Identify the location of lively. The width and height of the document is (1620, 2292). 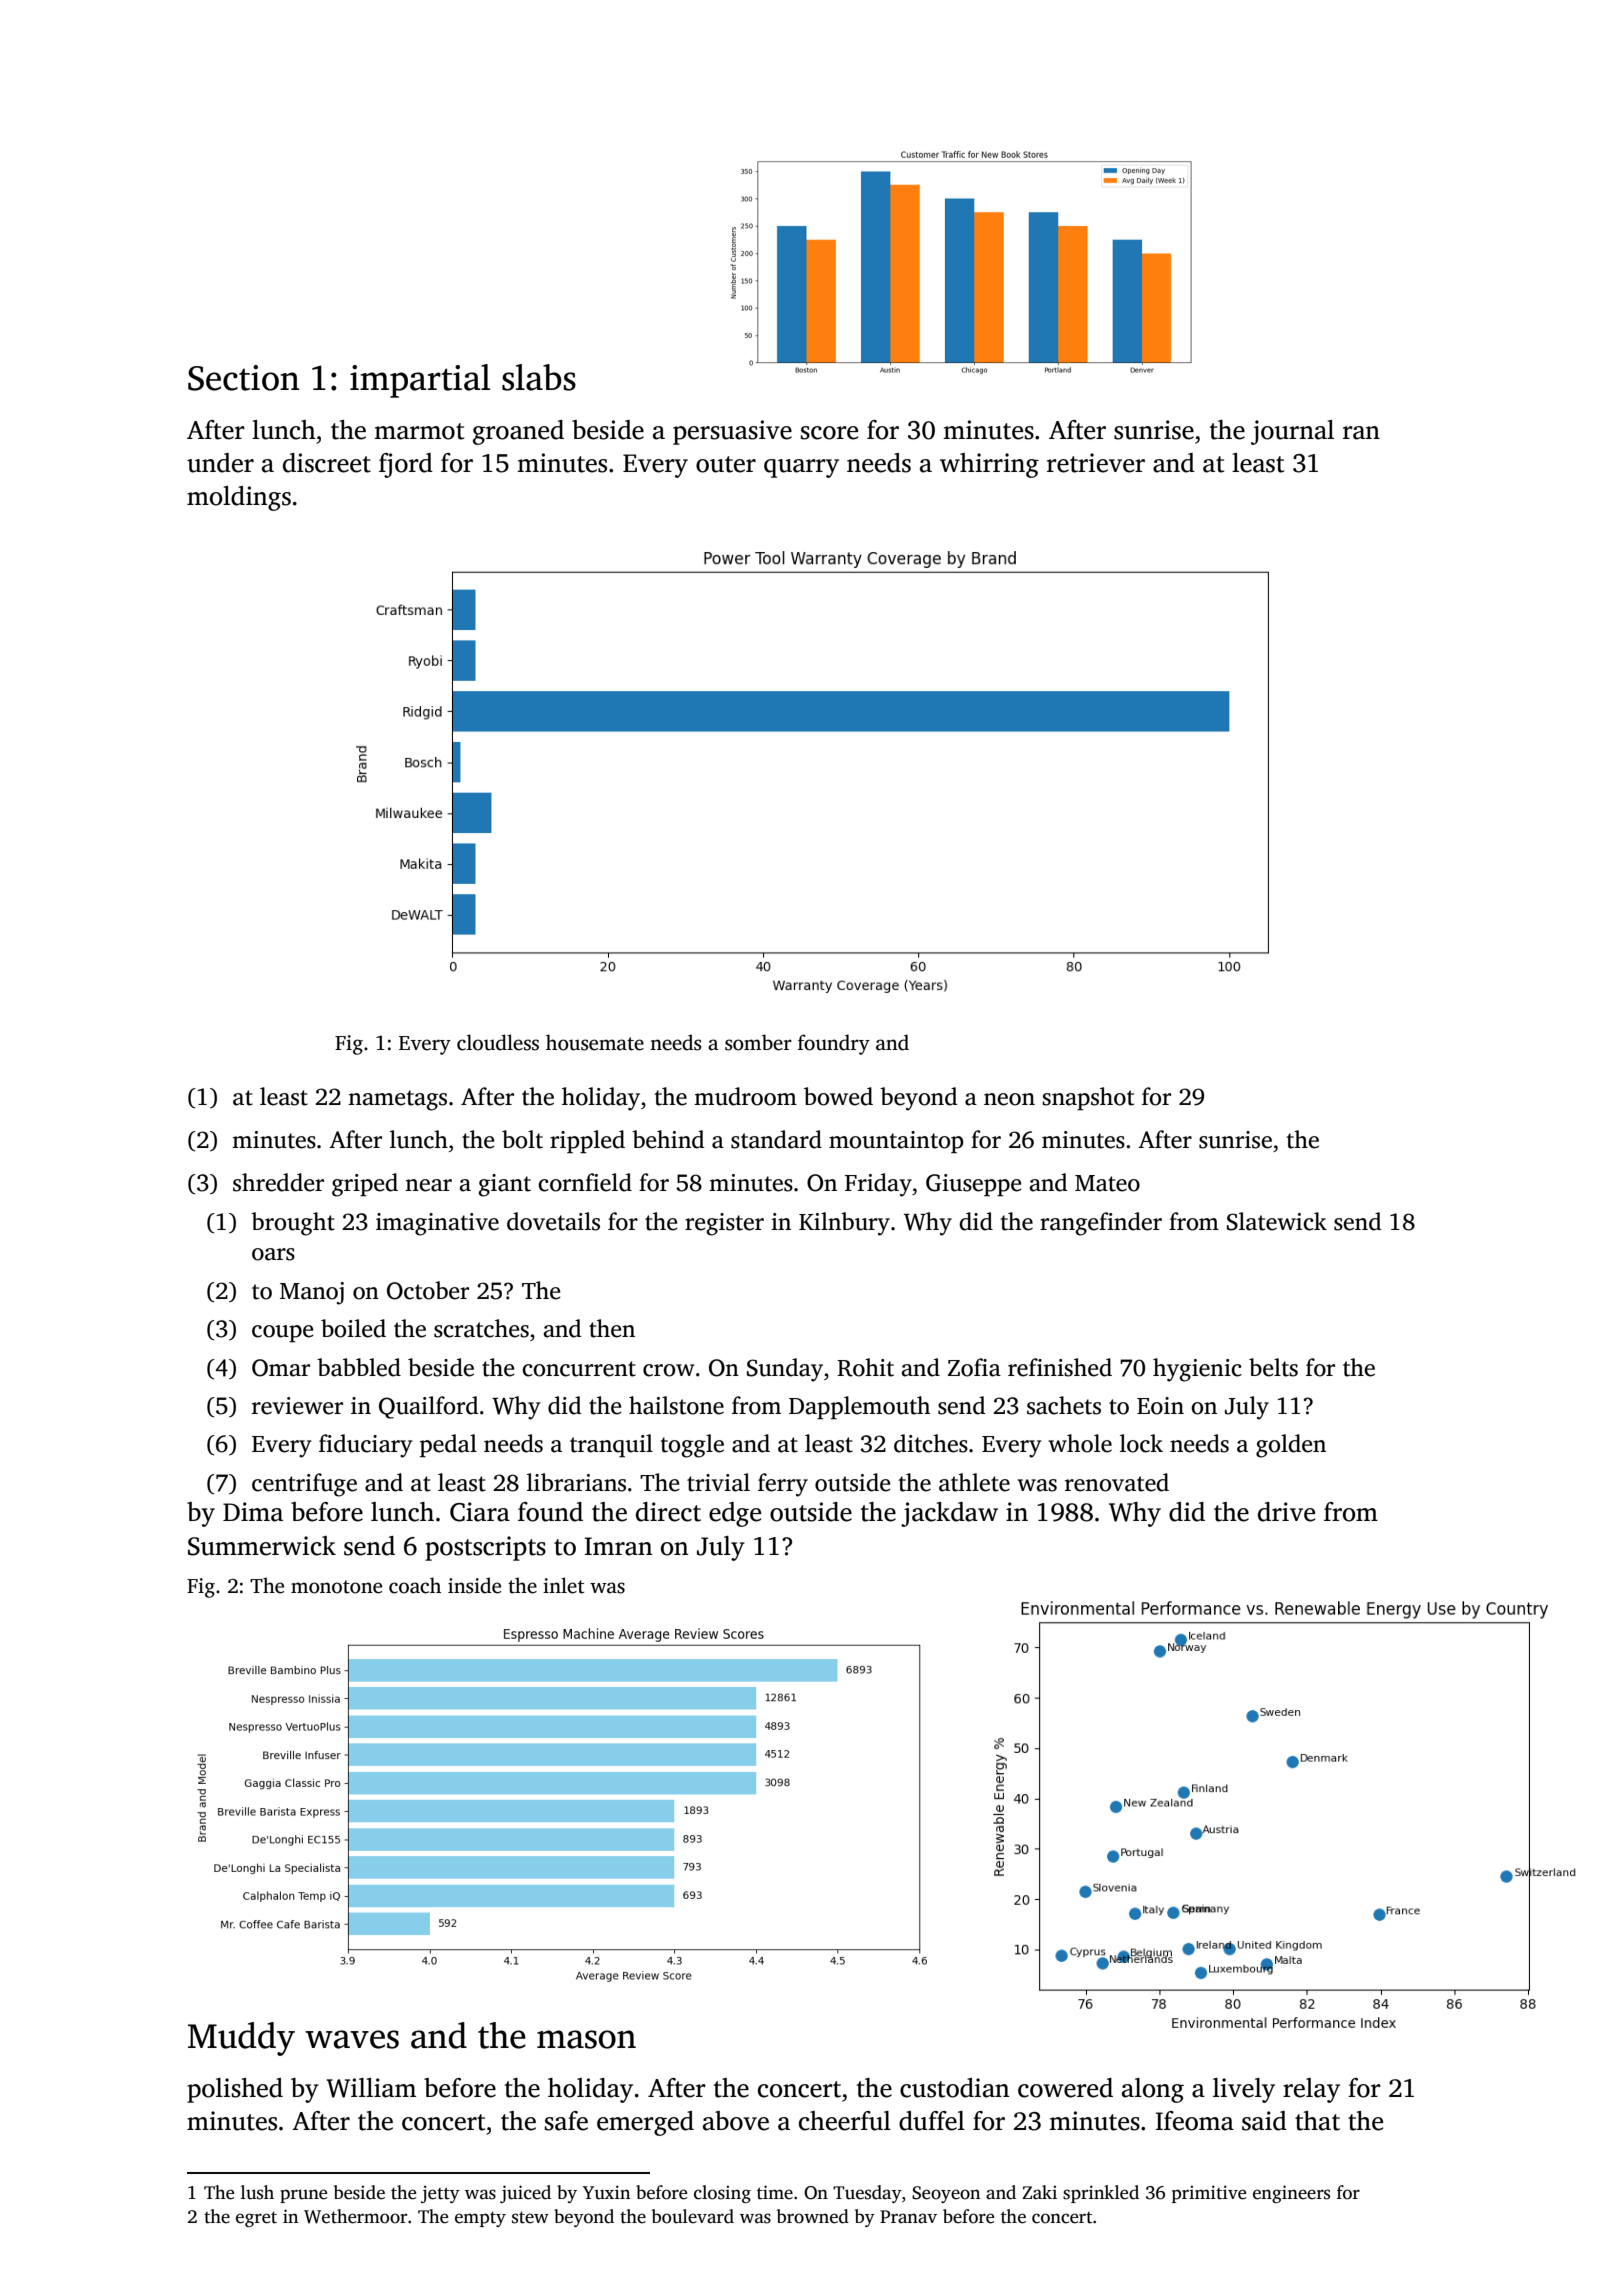
(1244, 2090).
